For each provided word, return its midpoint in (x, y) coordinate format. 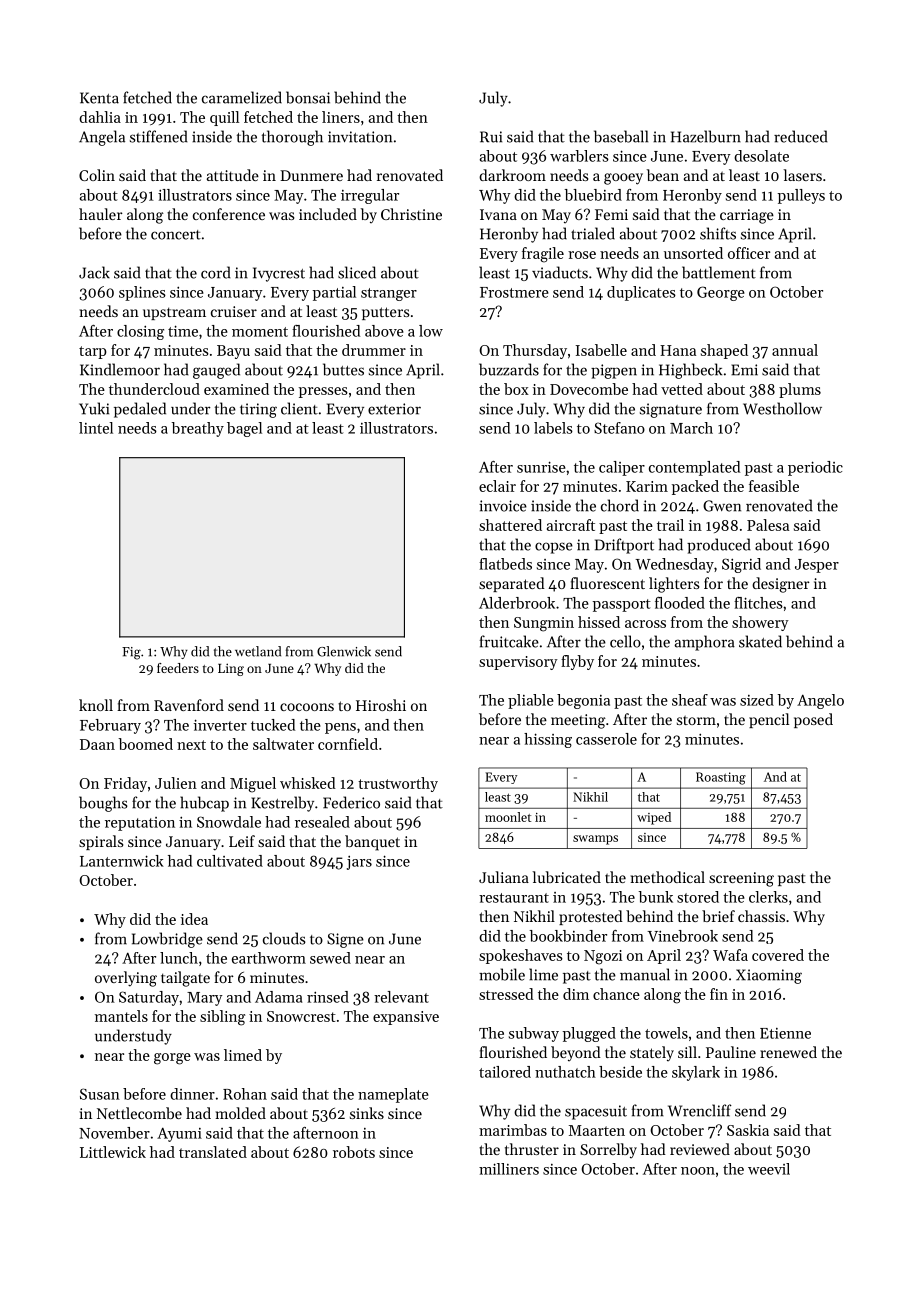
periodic (815, 468)
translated (213, 1152)
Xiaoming (769, 976)
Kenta (99, 98)
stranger (389, 294)
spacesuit (596, 1112)
